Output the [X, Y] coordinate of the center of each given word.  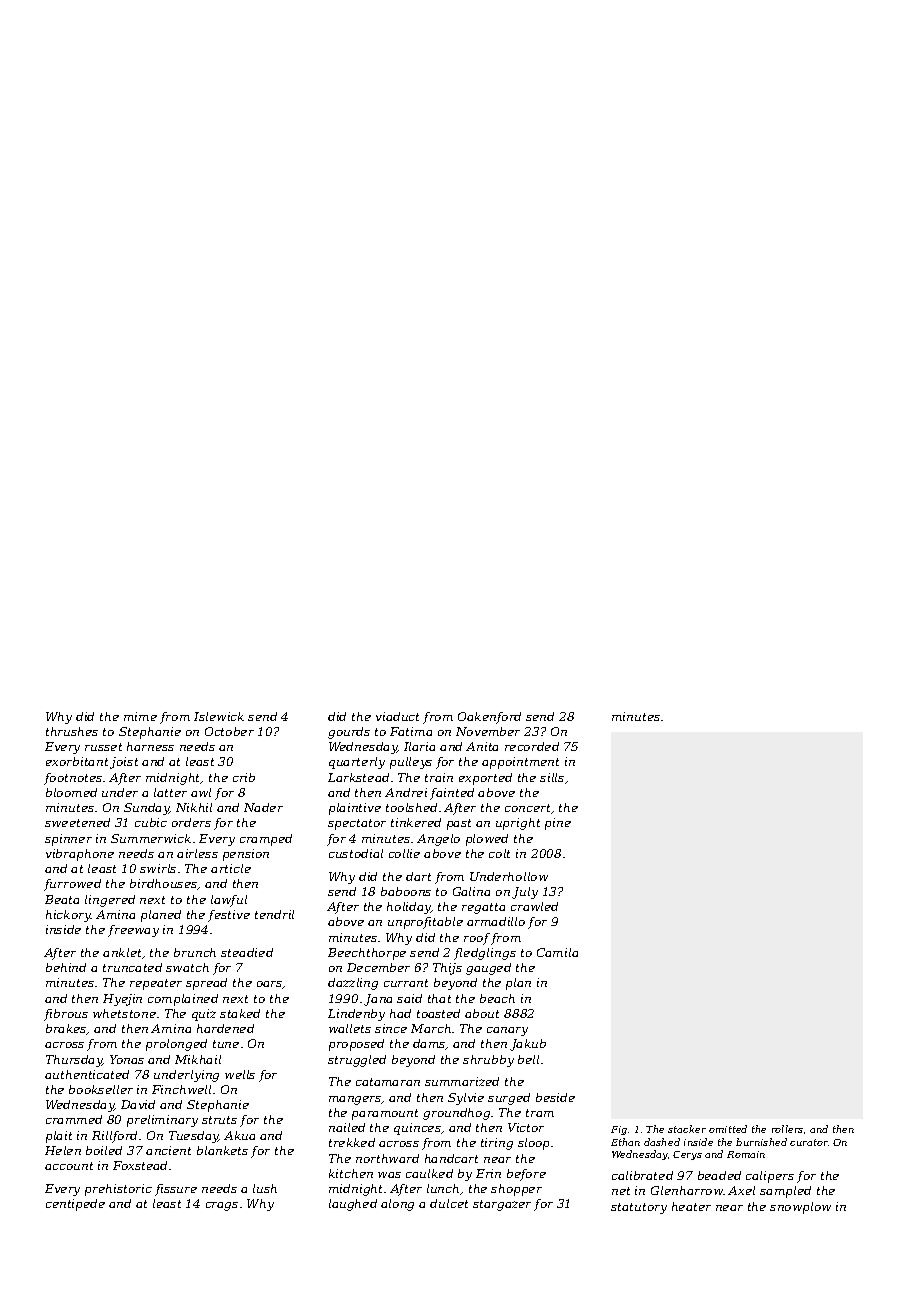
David [138, 1104]
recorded [532, 746]
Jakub [528, 1045]
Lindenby [356, 1015]
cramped [266, 840]
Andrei [406, 792]
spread [206, 984]
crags [222, 1206]
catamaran [388, 1082]
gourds [349, 733]
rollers [787, 1129]
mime [140, 716]
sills [552, 777]
